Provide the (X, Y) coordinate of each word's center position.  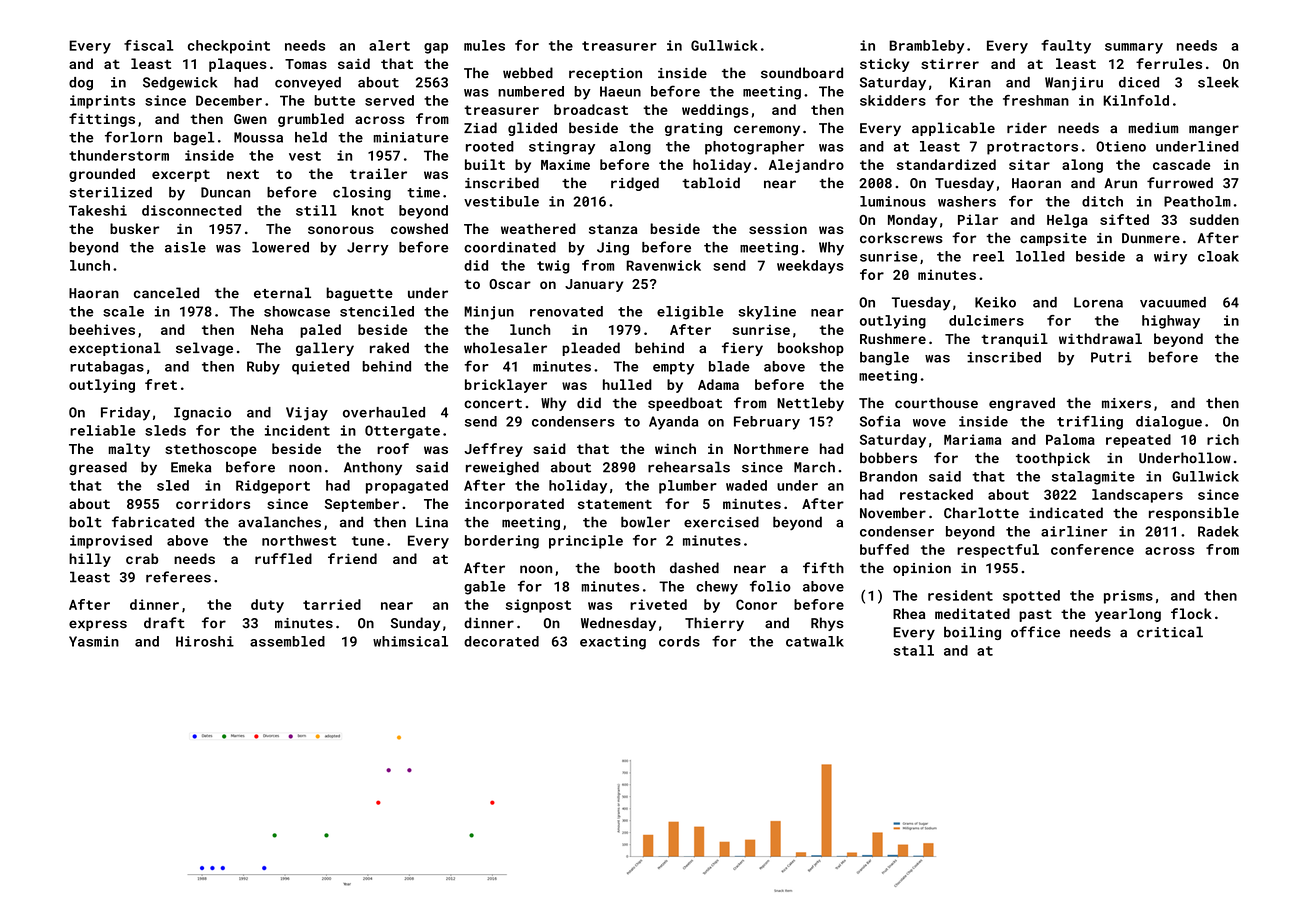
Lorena (1098, 302)
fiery (742, 349)
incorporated (514, 505)
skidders (893, 100)
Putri (1111, 357)
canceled (166, 293)
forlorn (133, 137)
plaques (238, 65)
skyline (767, 313)
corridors (213, 503)
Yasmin (94, 641)
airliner (1074, 531)
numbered (531, 91)
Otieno (1121, 146)
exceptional (115, 349)
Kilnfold (1136, 100)
